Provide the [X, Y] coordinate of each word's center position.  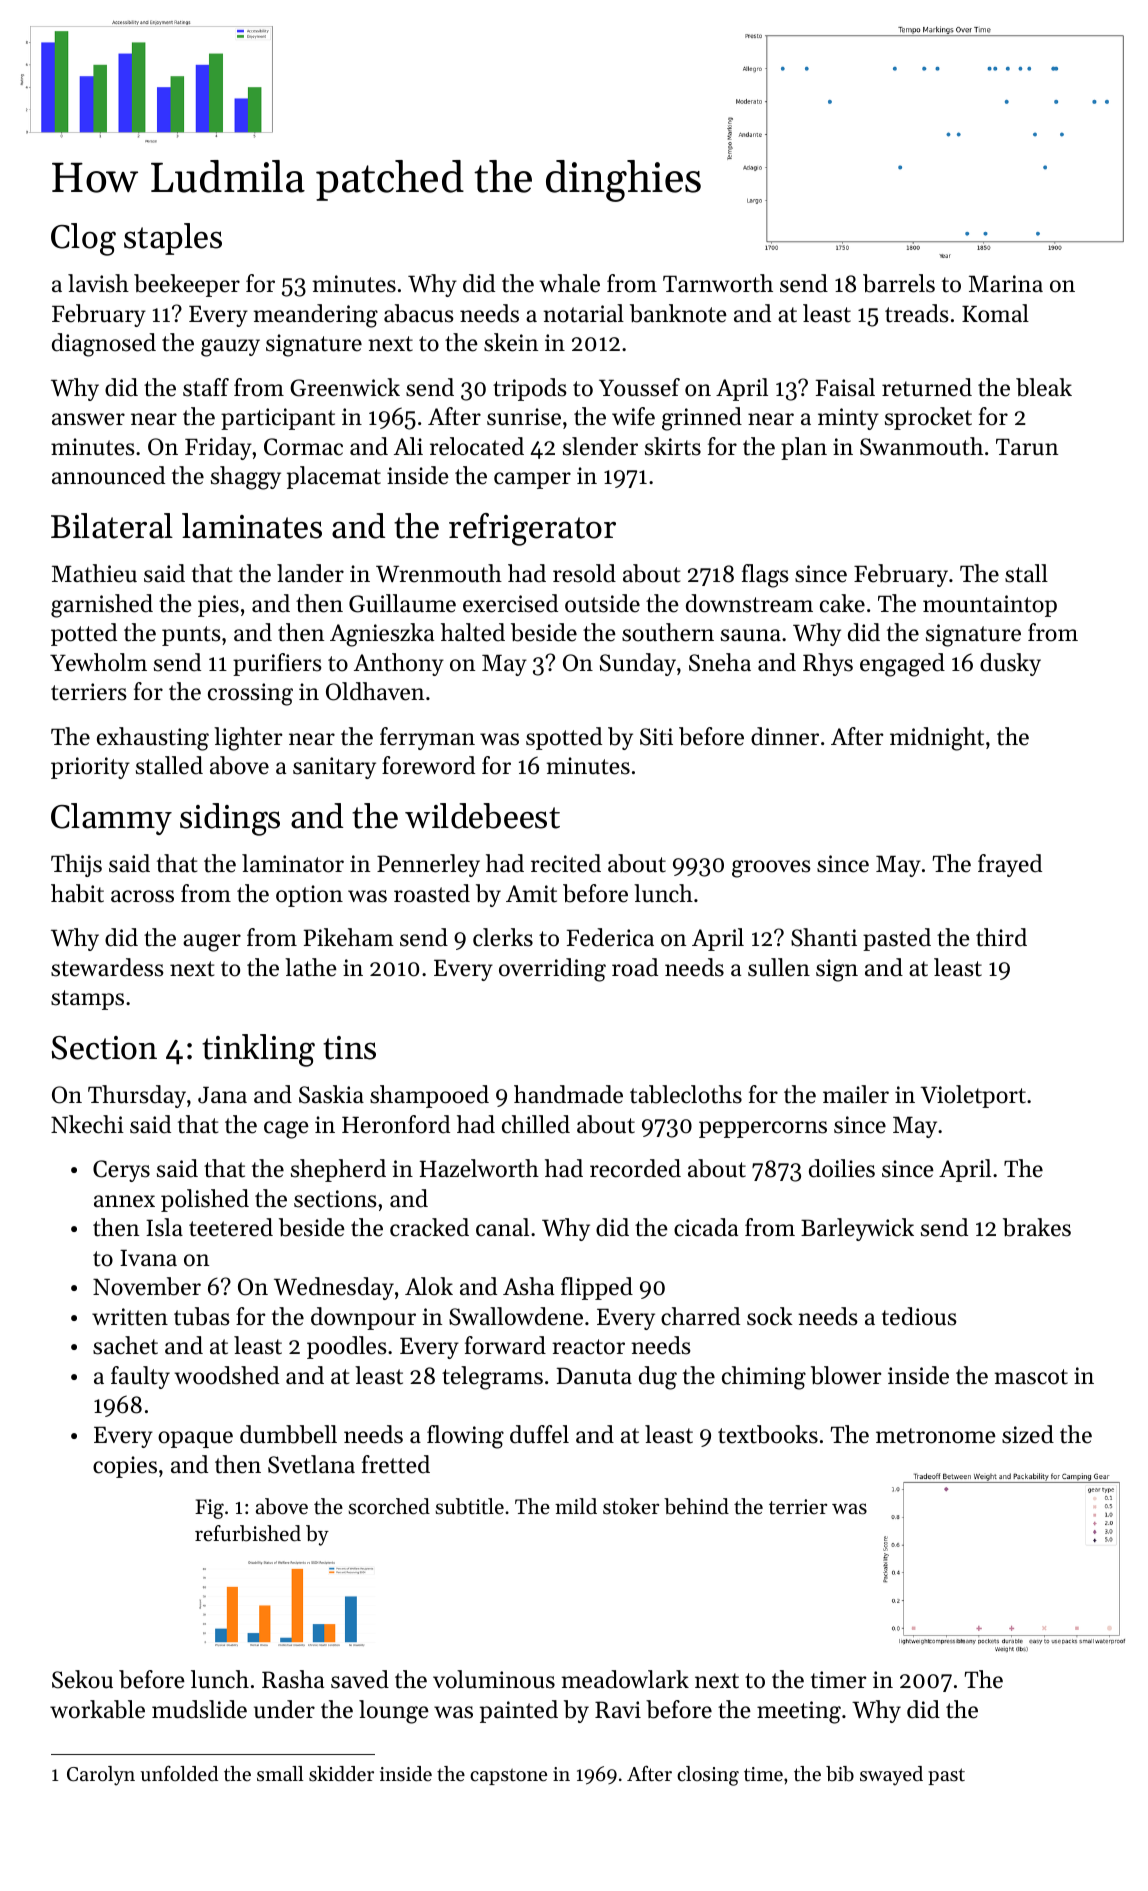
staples [173, 239]
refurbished [248, 1533]
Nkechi [87, 1124]
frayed [1010, 865]
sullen [779, 967]
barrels [899, 283]
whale [569, 283]
